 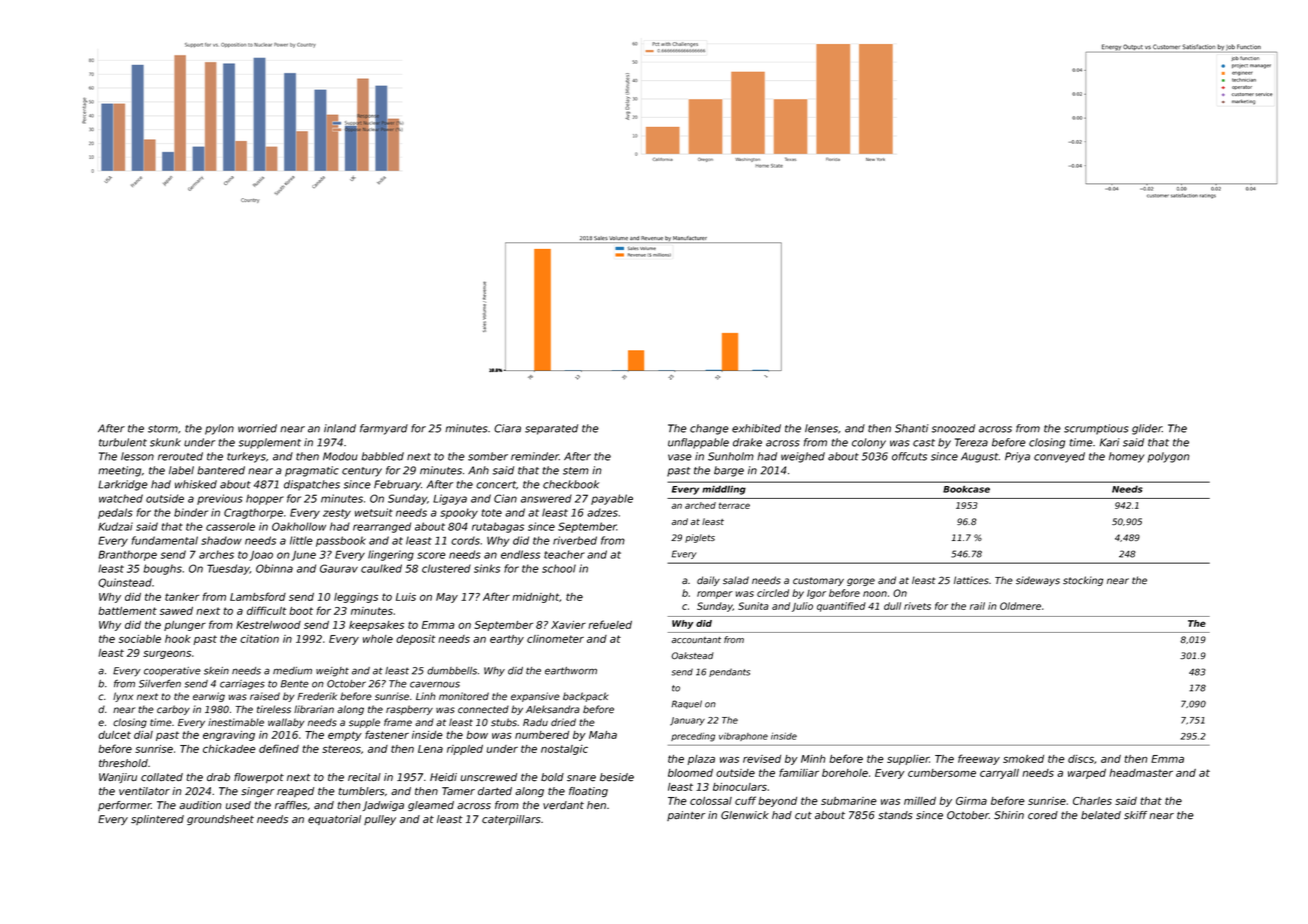 I want to click on bantered, so click(x=221, y=470).
